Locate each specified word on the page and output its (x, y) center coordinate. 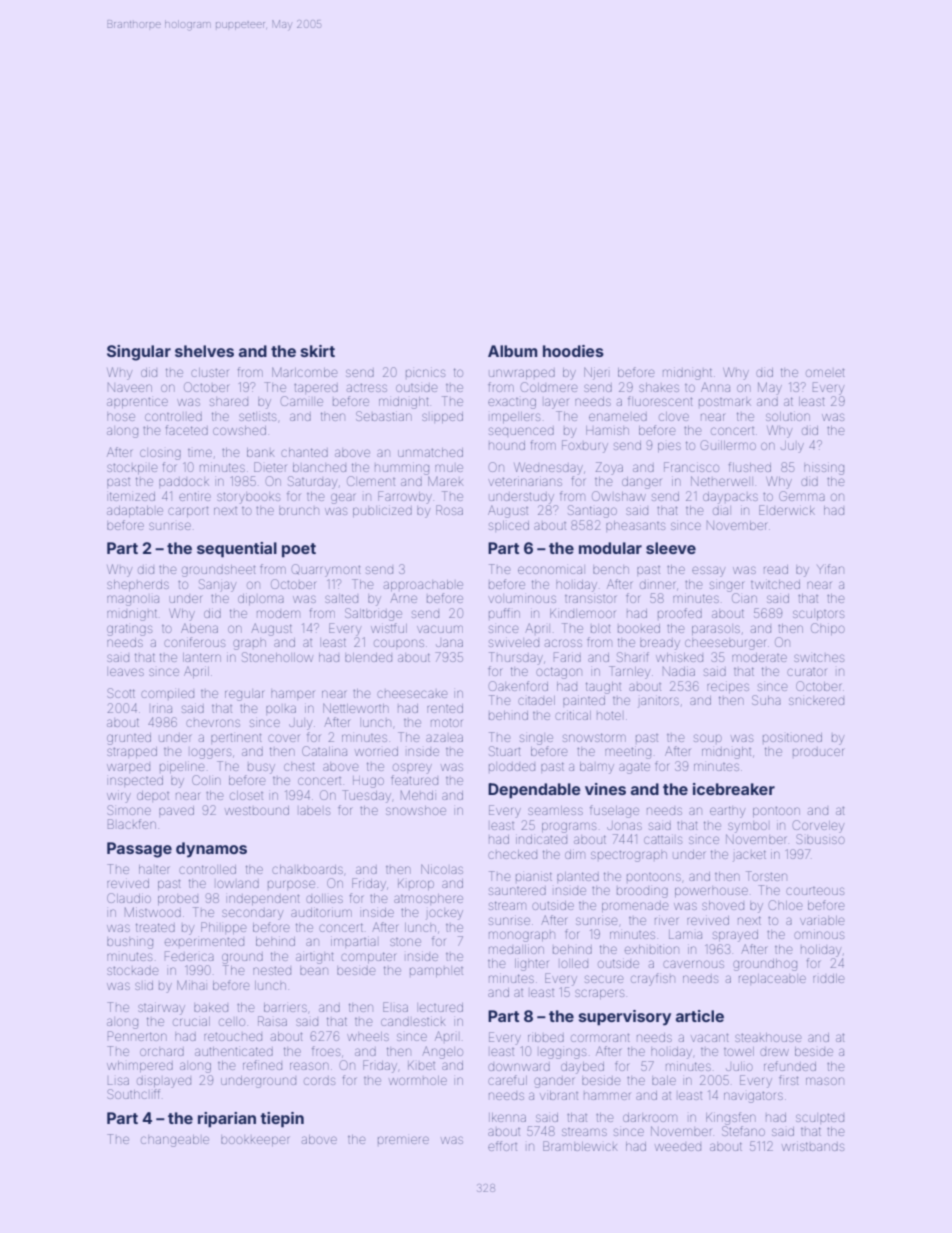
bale (664, 1080)
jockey (444, 914)
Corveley (818, 826)
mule (449, 468)
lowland (238, 883)
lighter (531, 965)
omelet (825, 373)
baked (211, 1007)
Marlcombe (304, 372)
